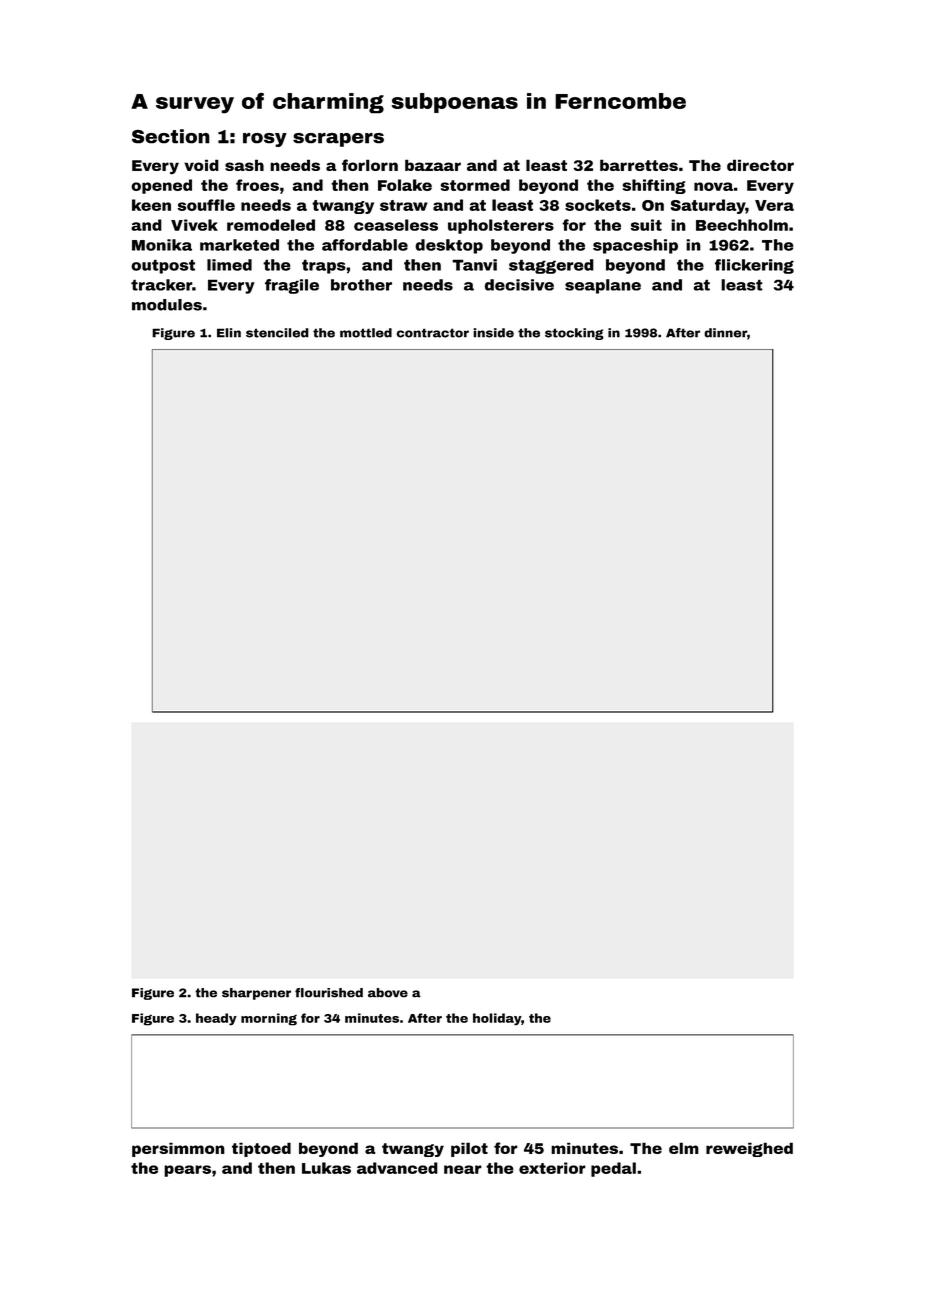 This screenshot has height=1313, width=925. What do you see at coordinates (574, 334) in the screenshot?
I see `stocking` at bounding box center [574, 334].
